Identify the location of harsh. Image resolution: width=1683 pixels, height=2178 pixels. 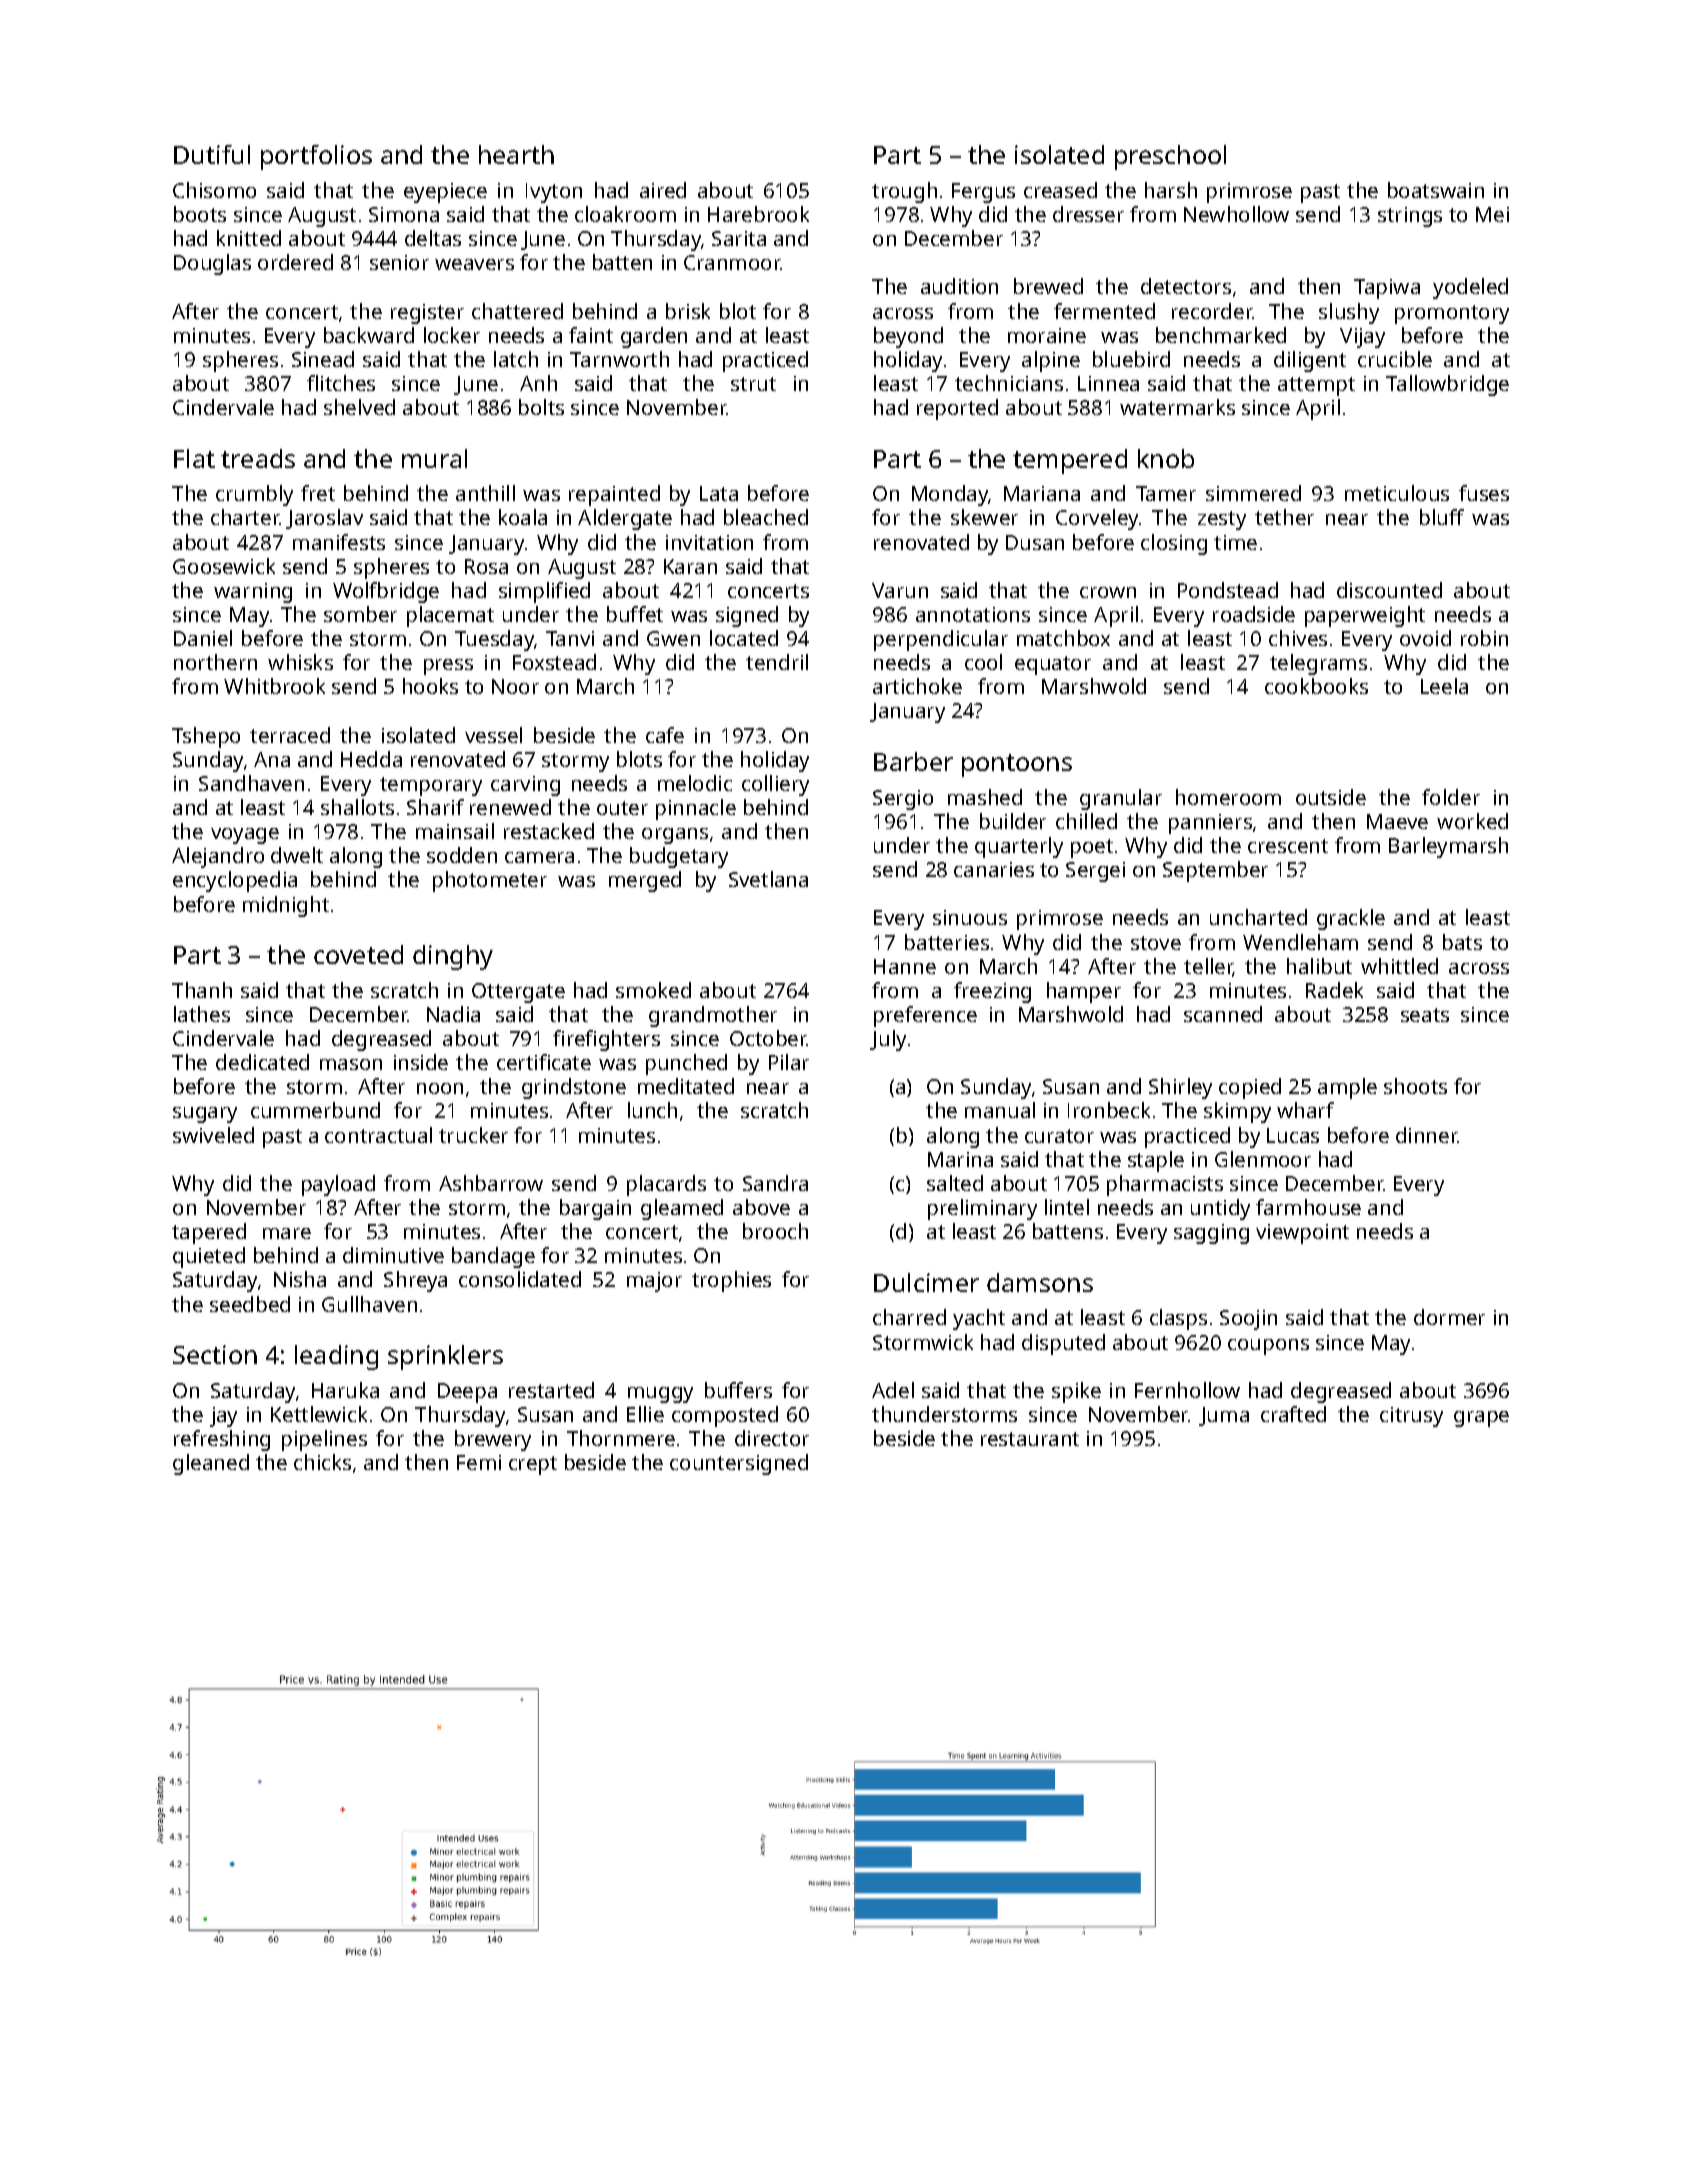
(1171, 190).
